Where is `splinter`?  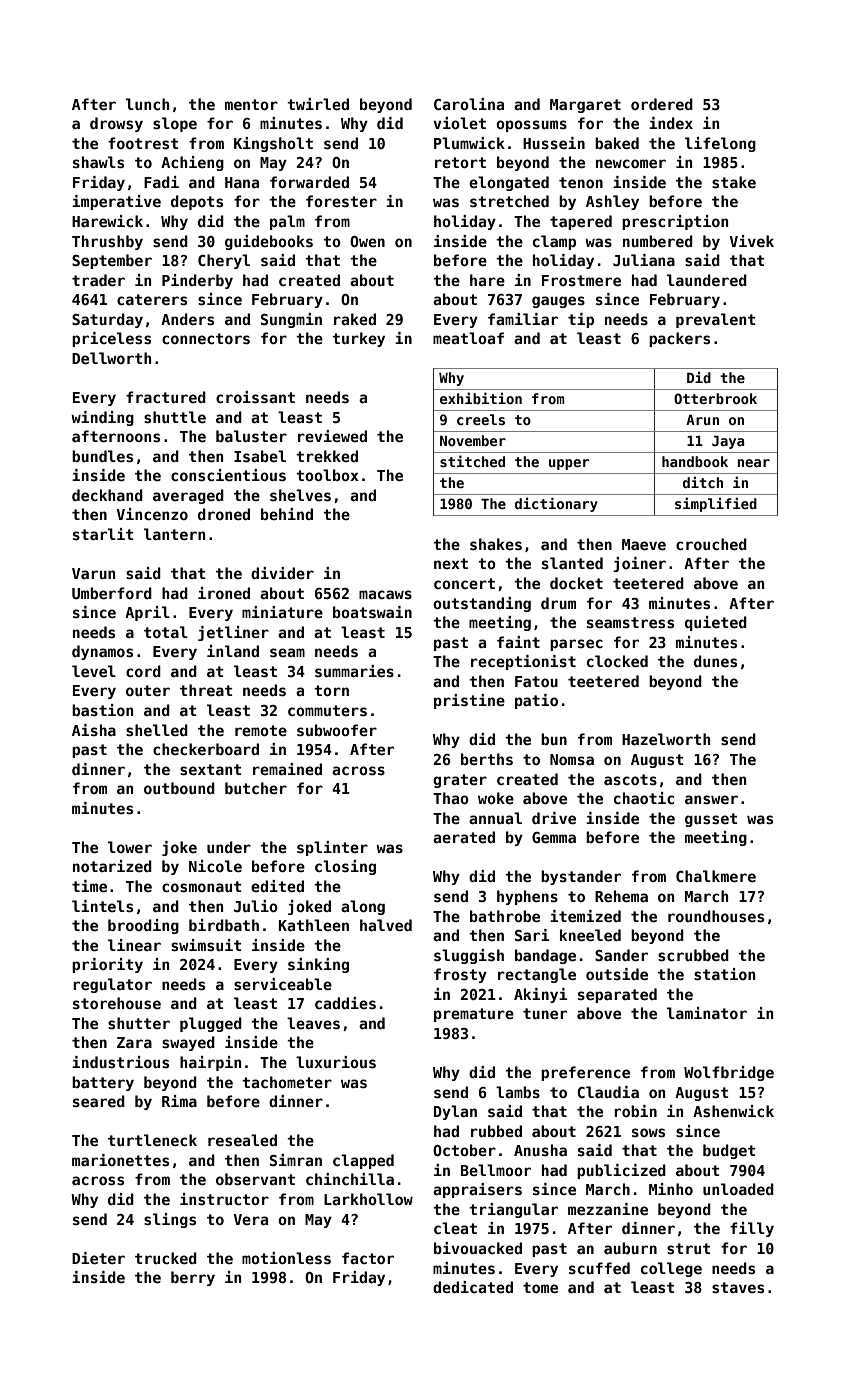 splinter is located at coordinates (332, 848).
